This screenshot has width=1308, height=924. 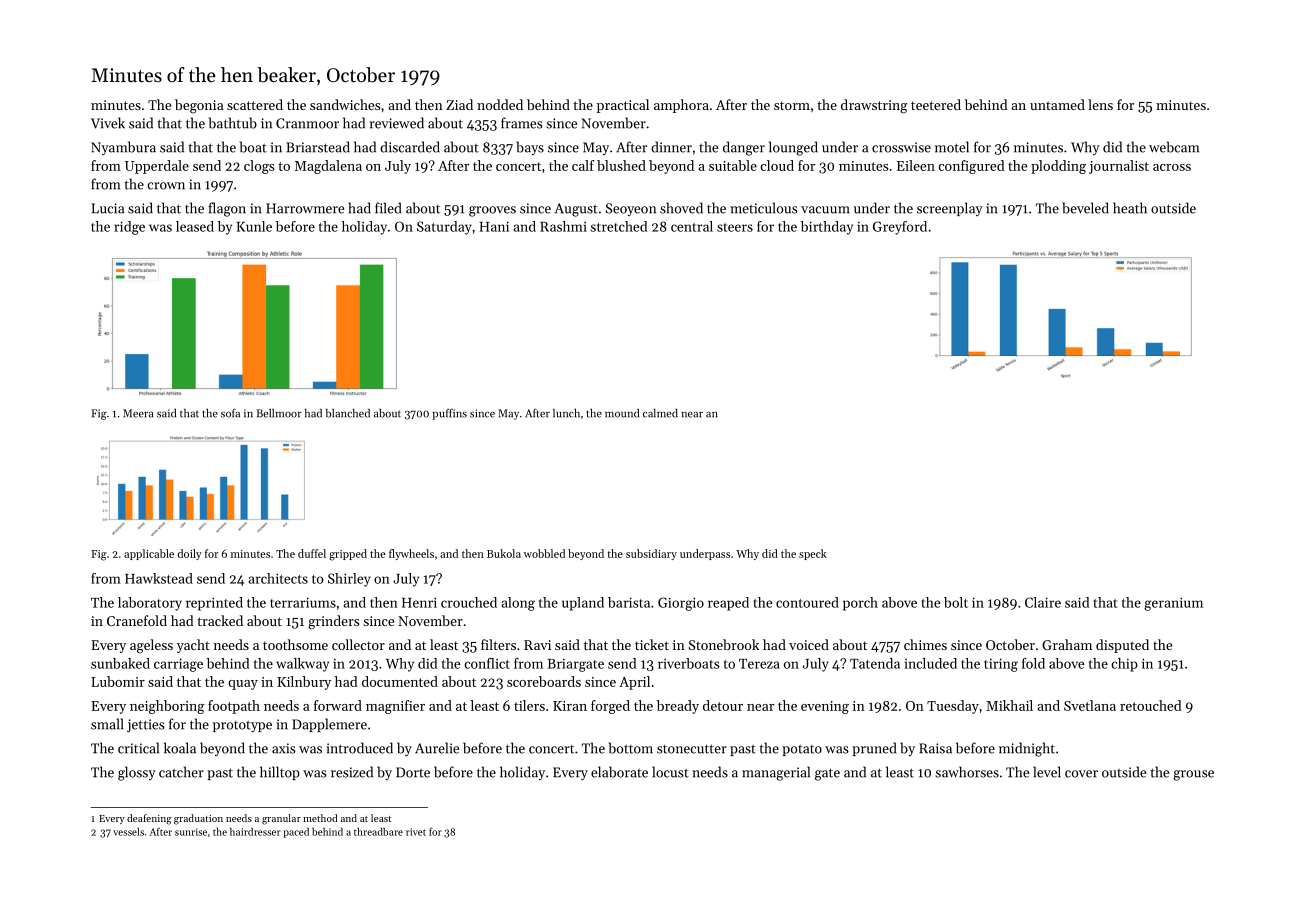 I want to click on sofa, so click(x=230, y=413).
